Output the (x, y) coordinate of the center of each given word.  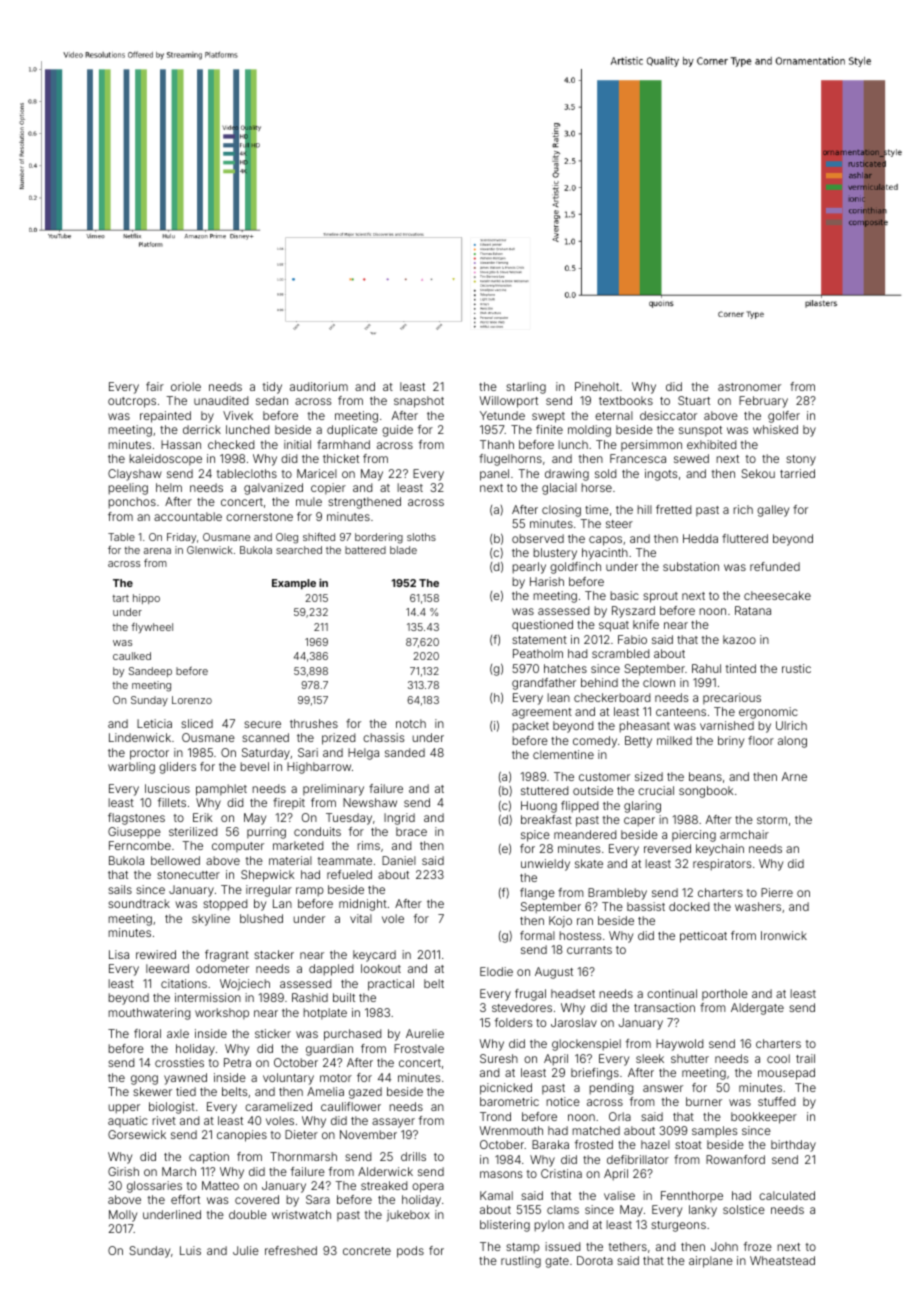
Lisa (119, 954)
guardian (329, 1050)
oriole (186, 386)
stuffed (776, 1101)
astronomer (749, 387)
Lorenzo (192, 700)
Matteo (220, 1185)
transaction (664, 1007)
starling (526, 388)
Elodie (496, 971)
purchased (352, 1035)
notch (411, 723)
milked (674, 740)
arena (157, 551)
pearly (529, 568)
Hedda (700, 538)
